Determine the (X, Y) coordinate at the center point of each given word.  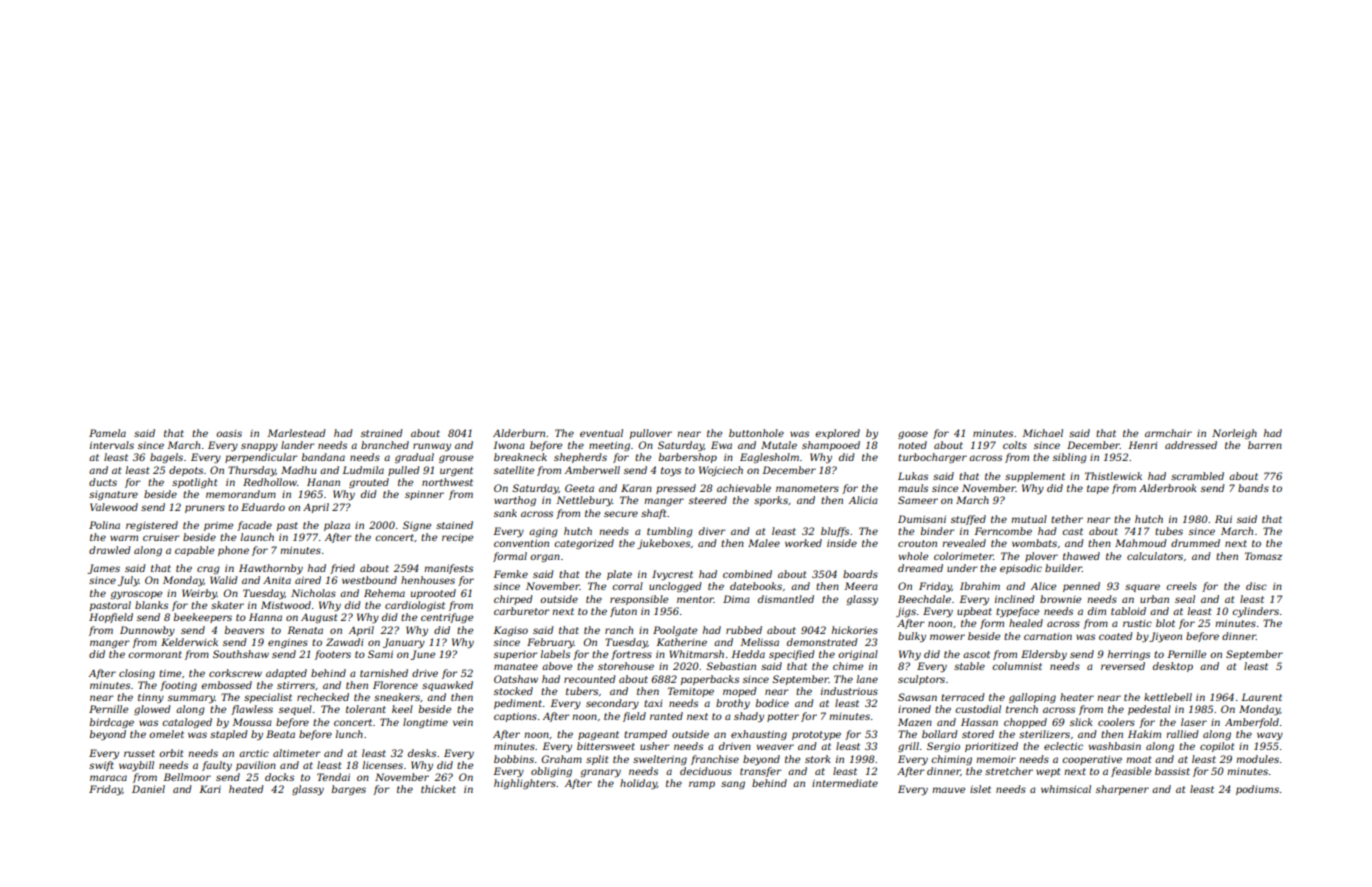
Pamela (107, 433)
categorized (584, 544)
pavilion (256, 766)
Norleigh (1234, 434)
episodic (1021, 569)
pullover (651, 434)
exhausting (759, 735)
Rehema (384, 593)
